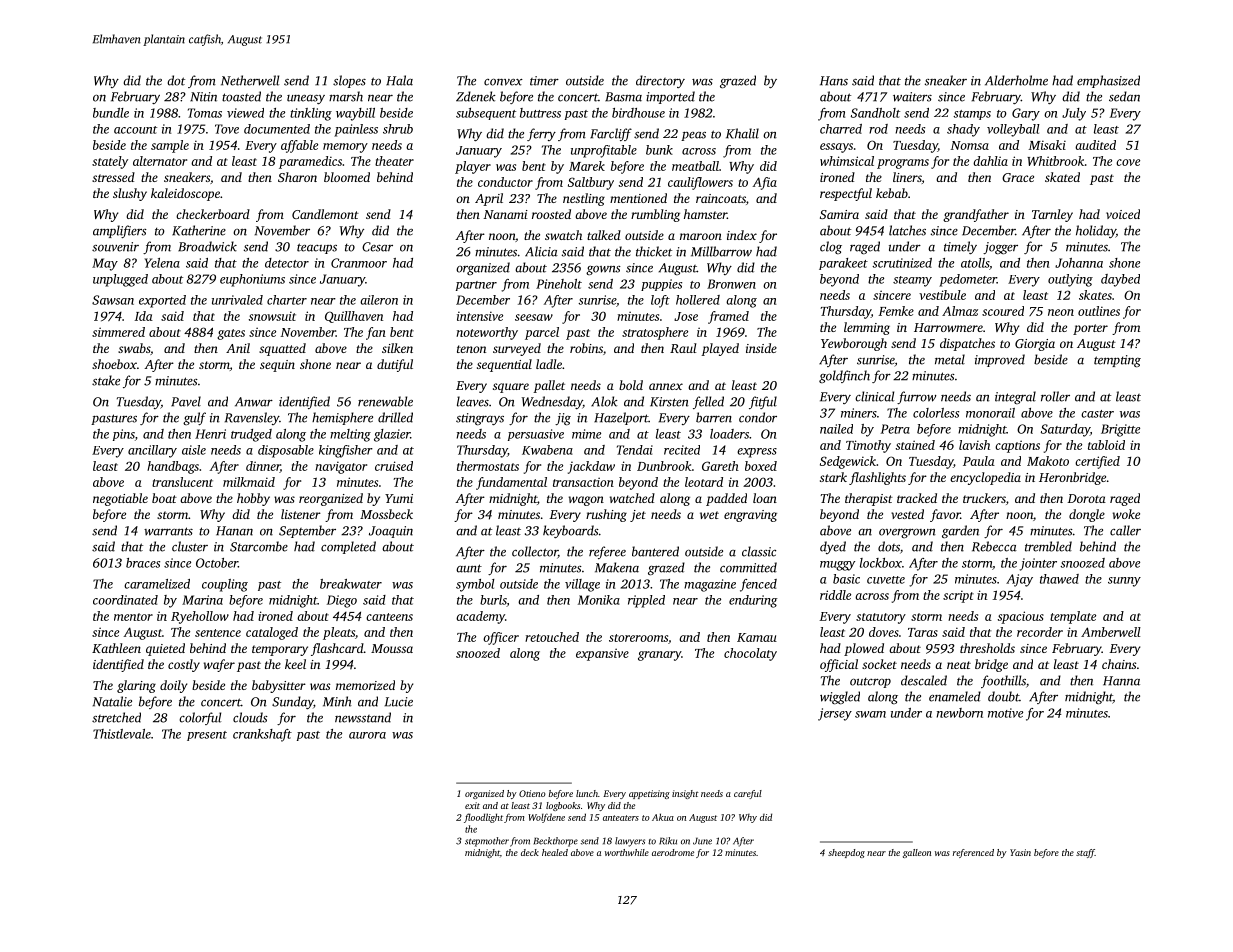 The image size is (1233, 952). I want to click on fundamental, so click(511, 483).
